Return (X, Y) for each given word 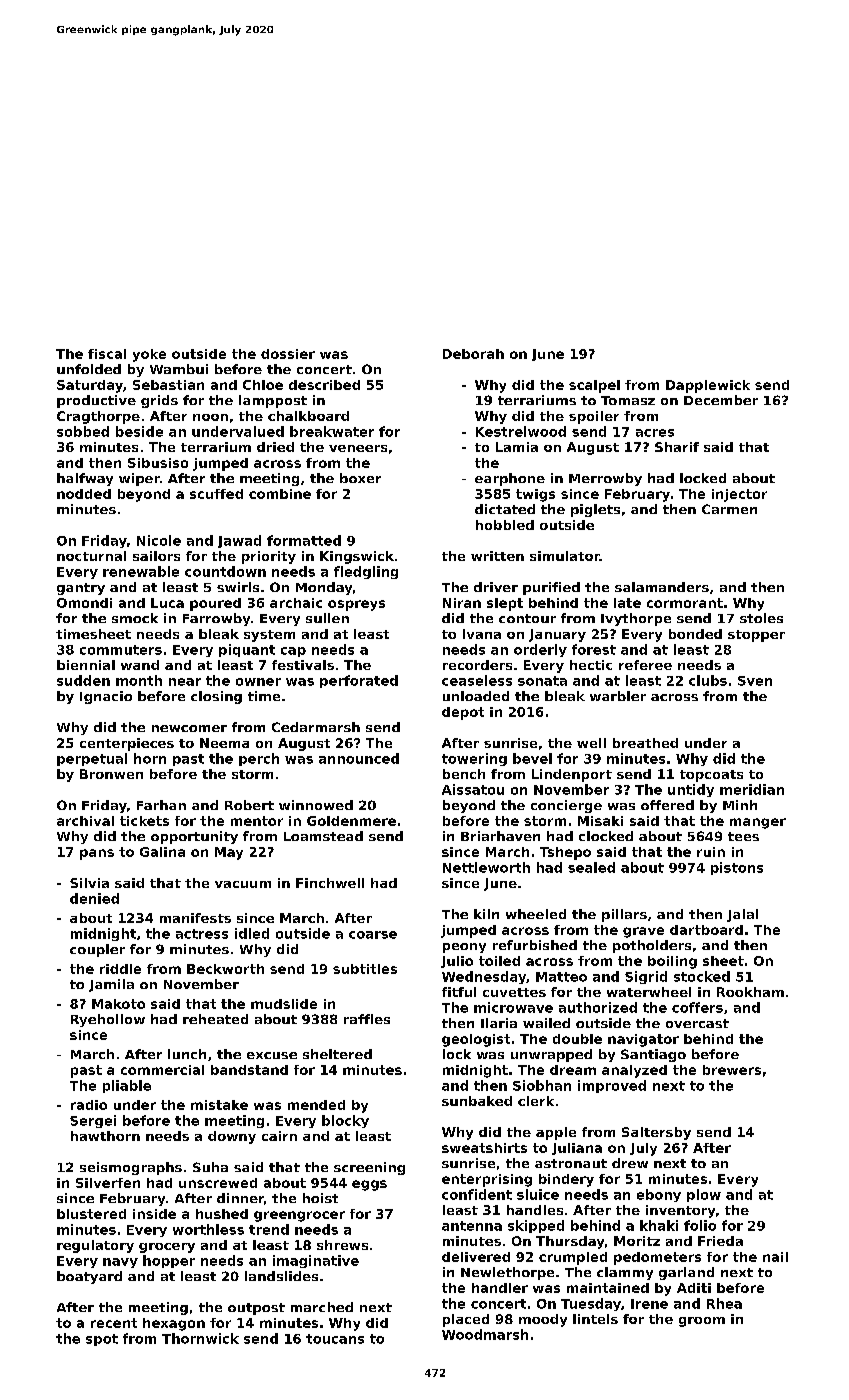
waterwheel (649, 992)
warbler (618, 696)
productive (96, 401)
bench (464, 774)
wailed (546, 1023)
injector (739, 495)
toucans (335, 1339)
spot (102, 1340)
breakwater (332, 431)
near (185, 682)
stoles (761, 618)
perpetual (92, 759)
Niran (462, 603)
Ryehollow (108, 1020)
